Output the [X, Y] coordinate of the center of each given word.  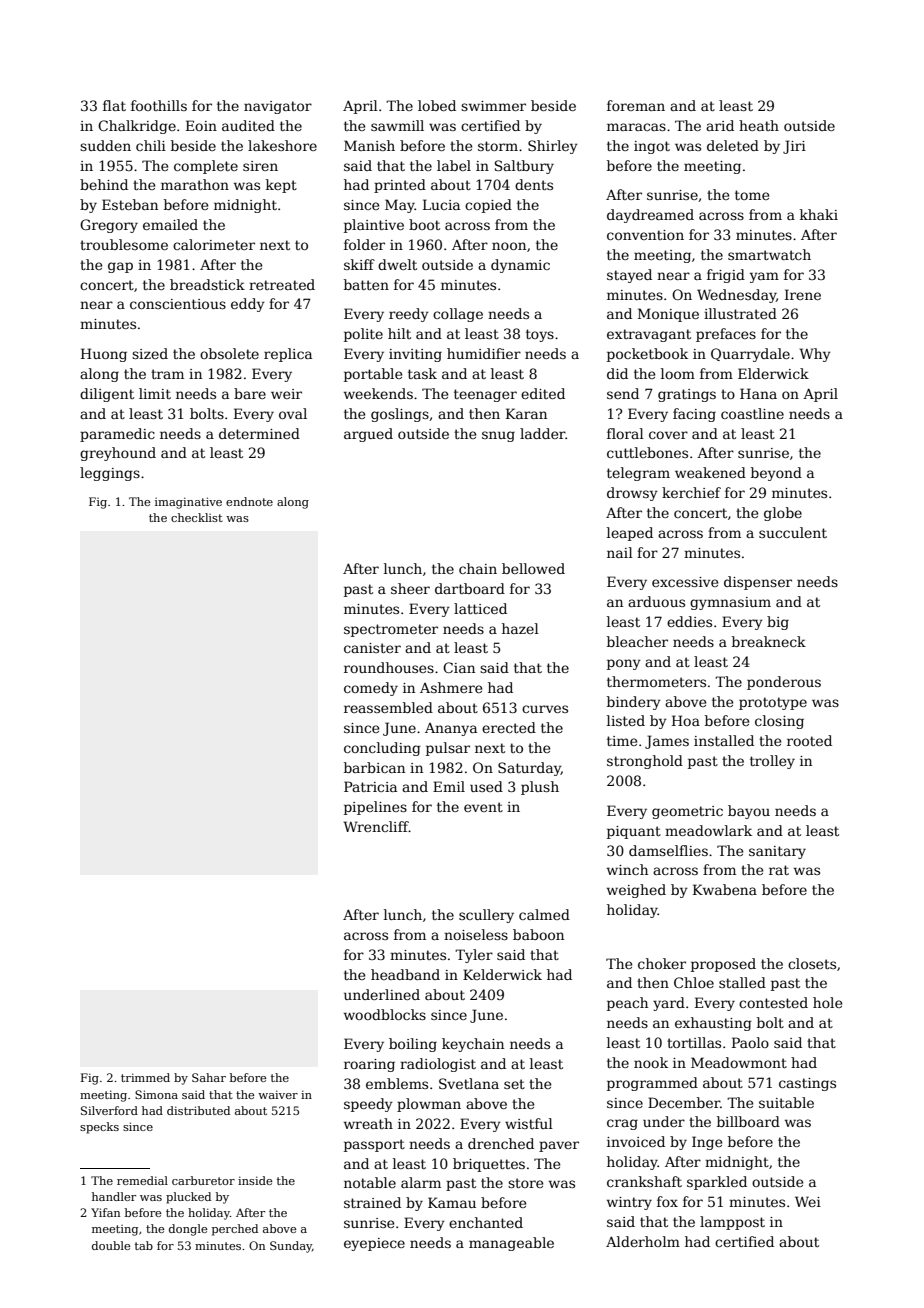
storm [498, 146]
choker [662, 963]
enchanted [486, 1222]
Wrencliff [376, 826]
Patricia [370, 786]
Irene [803, 294]
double [111, 1245]
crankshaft [644, 1181]
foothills [159, 105]
